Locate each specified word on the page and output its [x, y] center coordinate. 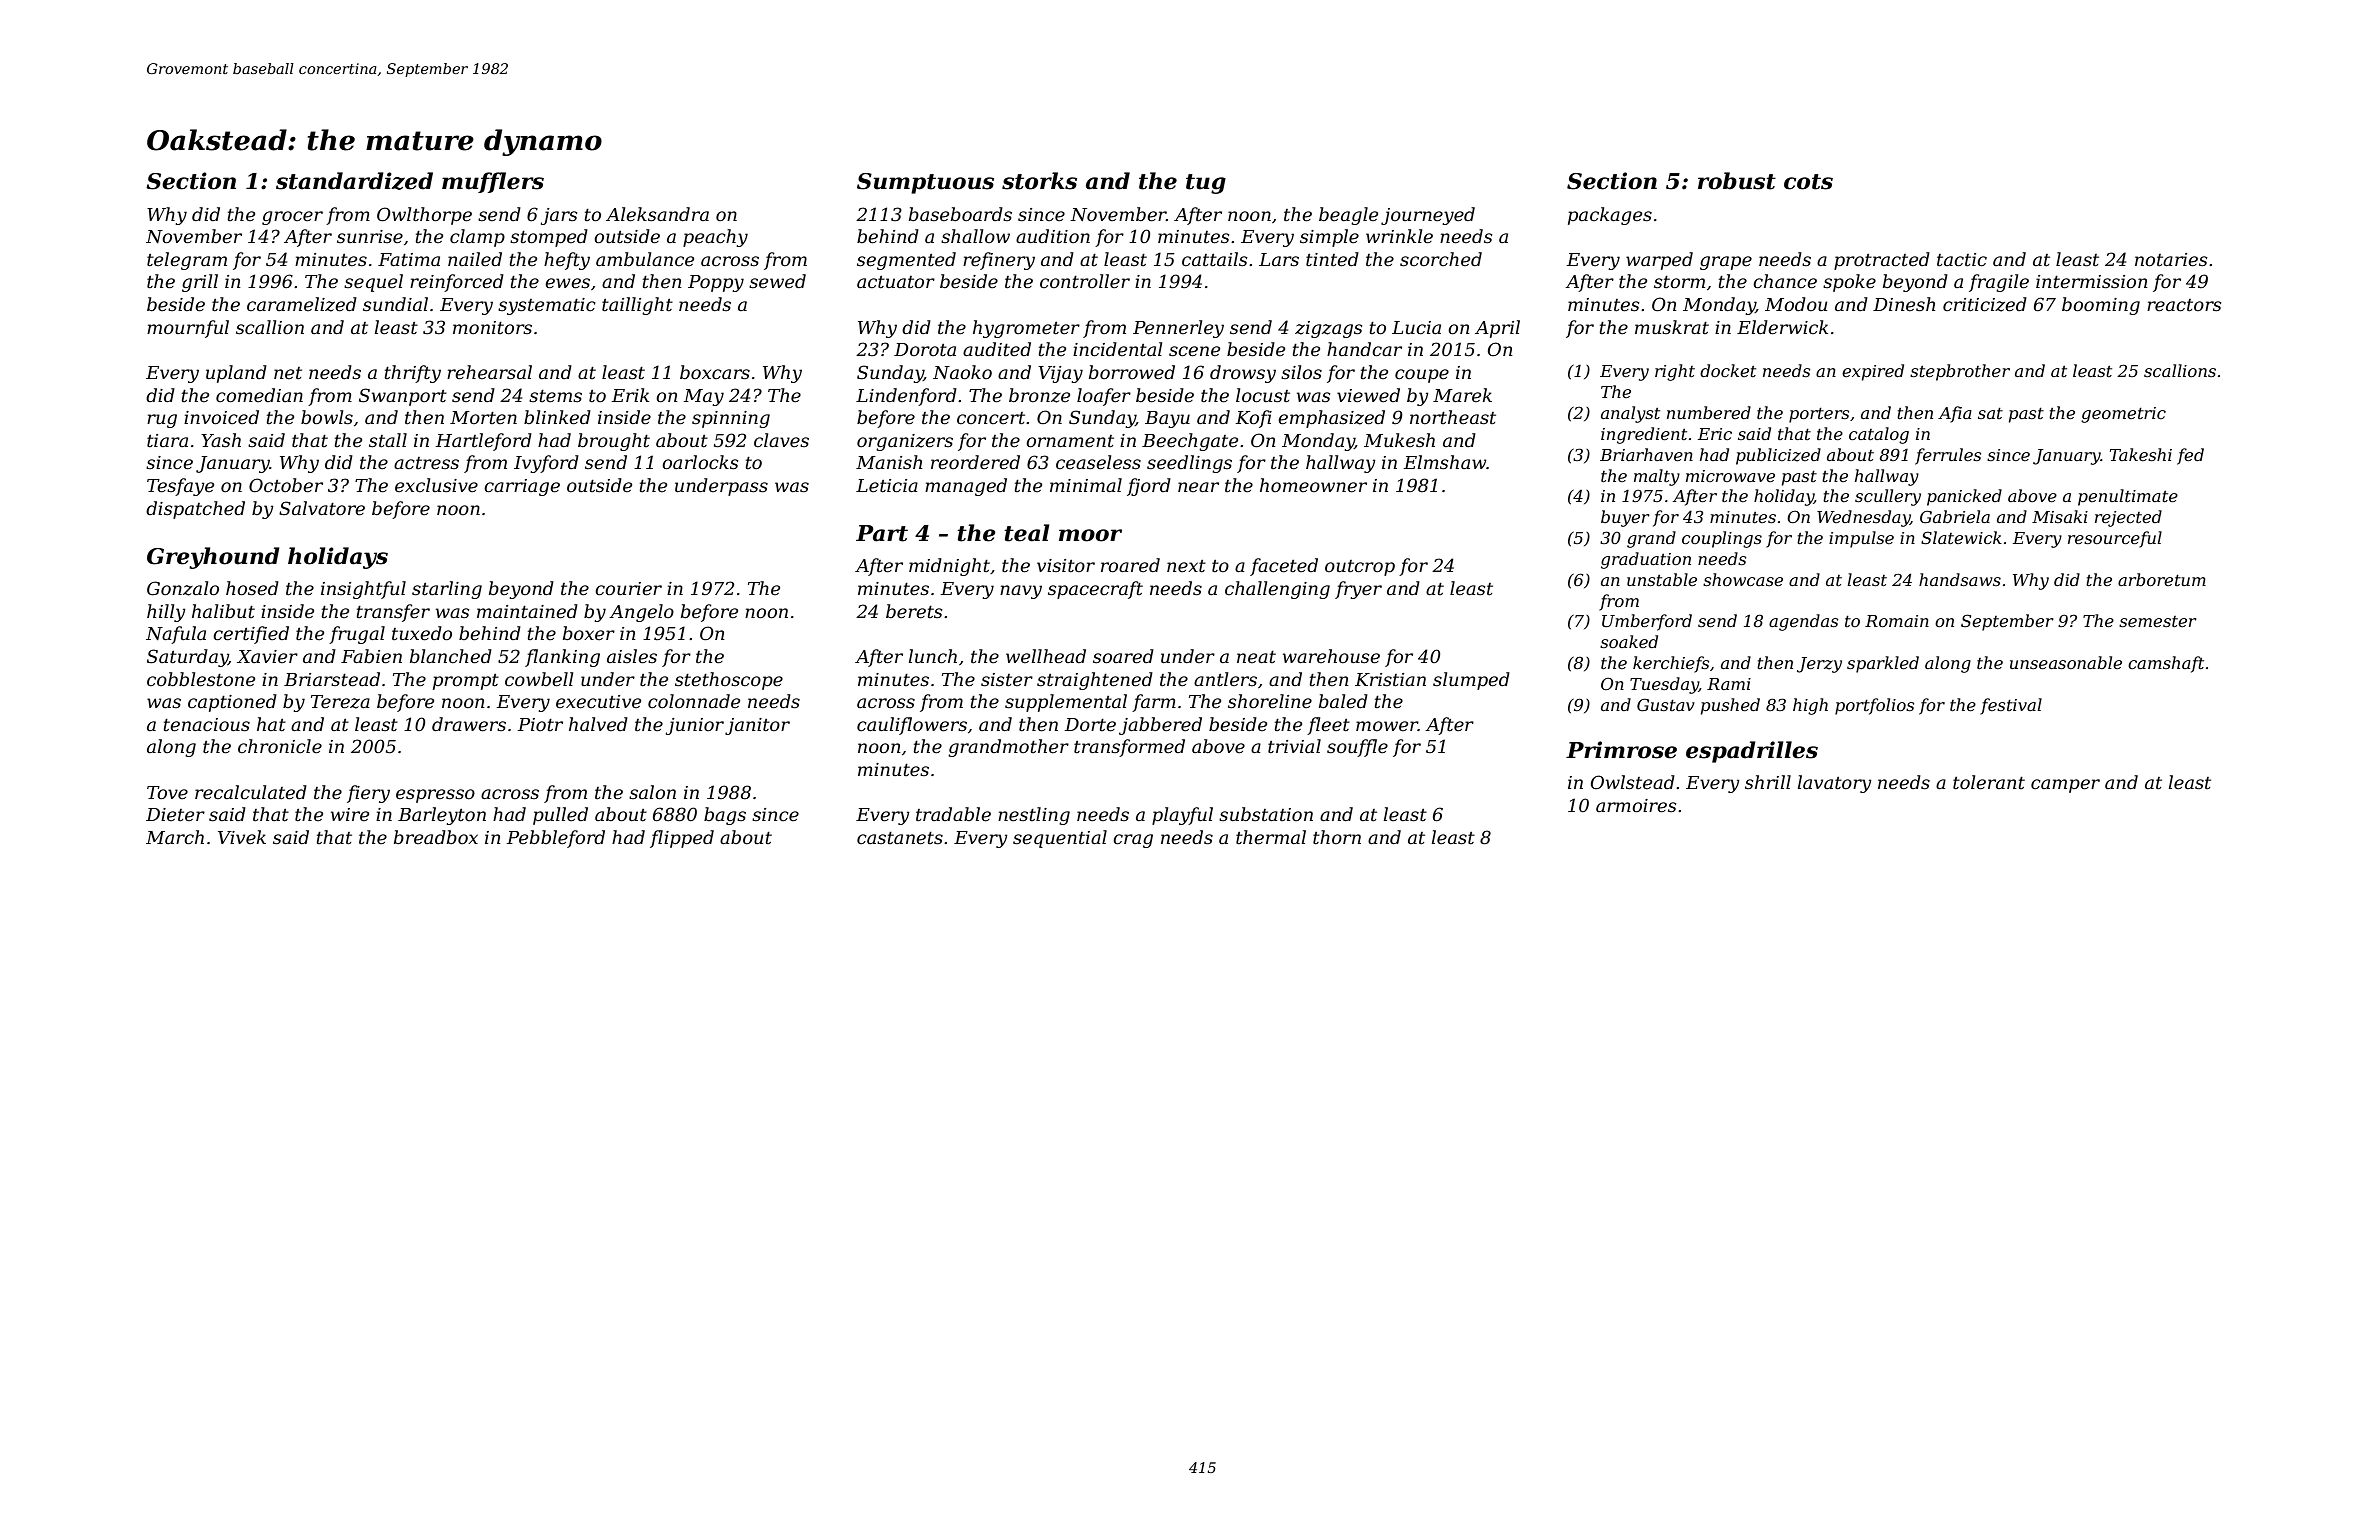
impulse [1861, 539]
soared [1123, 656]
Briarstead [332, 679]
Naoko [962, 372]
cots [1808, 182]
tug [1206, 184]
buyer [1625, 518]
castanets [900, 838]
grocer [292, 218]
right [1675, 372]
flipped [682, 839]
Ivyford [546, 464]
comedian [259, 395]
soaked [1629, 641]
